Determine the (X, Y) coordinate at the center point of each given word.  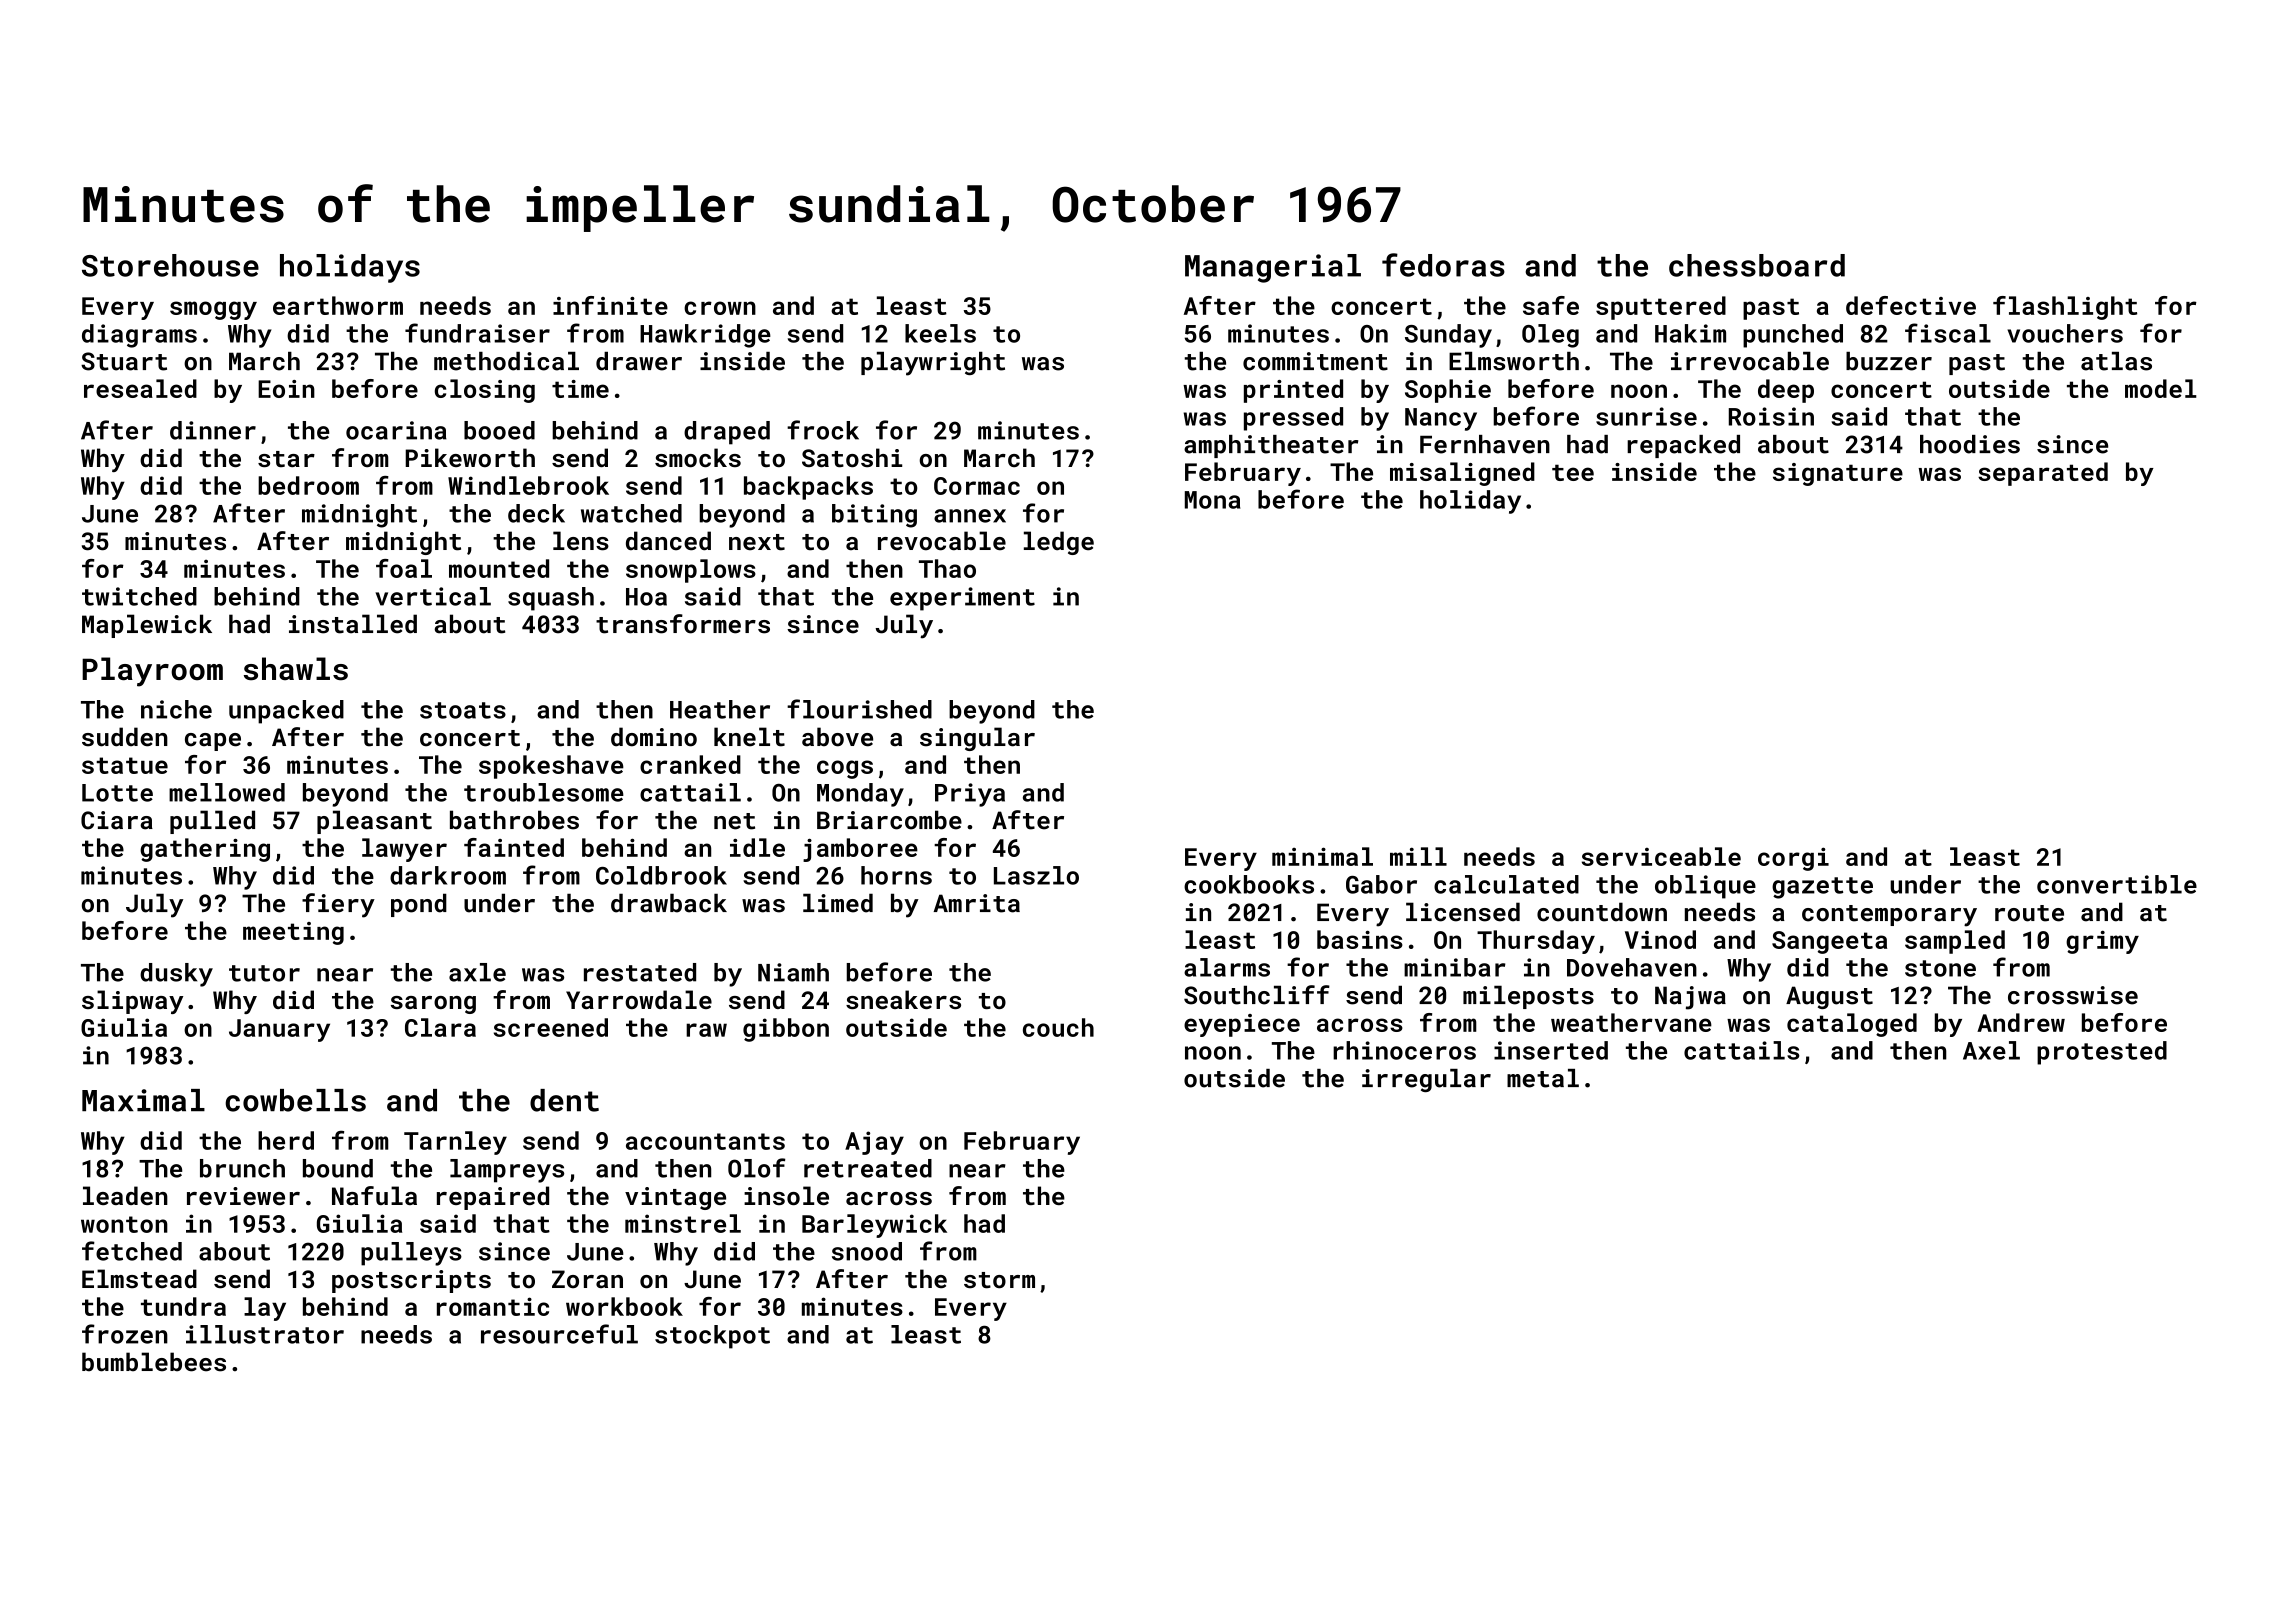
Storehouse (170, 265)
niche (176, 709)
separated (2043, 474)
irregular (1426, 1080)
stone (1940, 968)
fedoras (1443, 265)
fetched (132, 1251)
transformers (683, 624)
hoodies (1970, 444)
